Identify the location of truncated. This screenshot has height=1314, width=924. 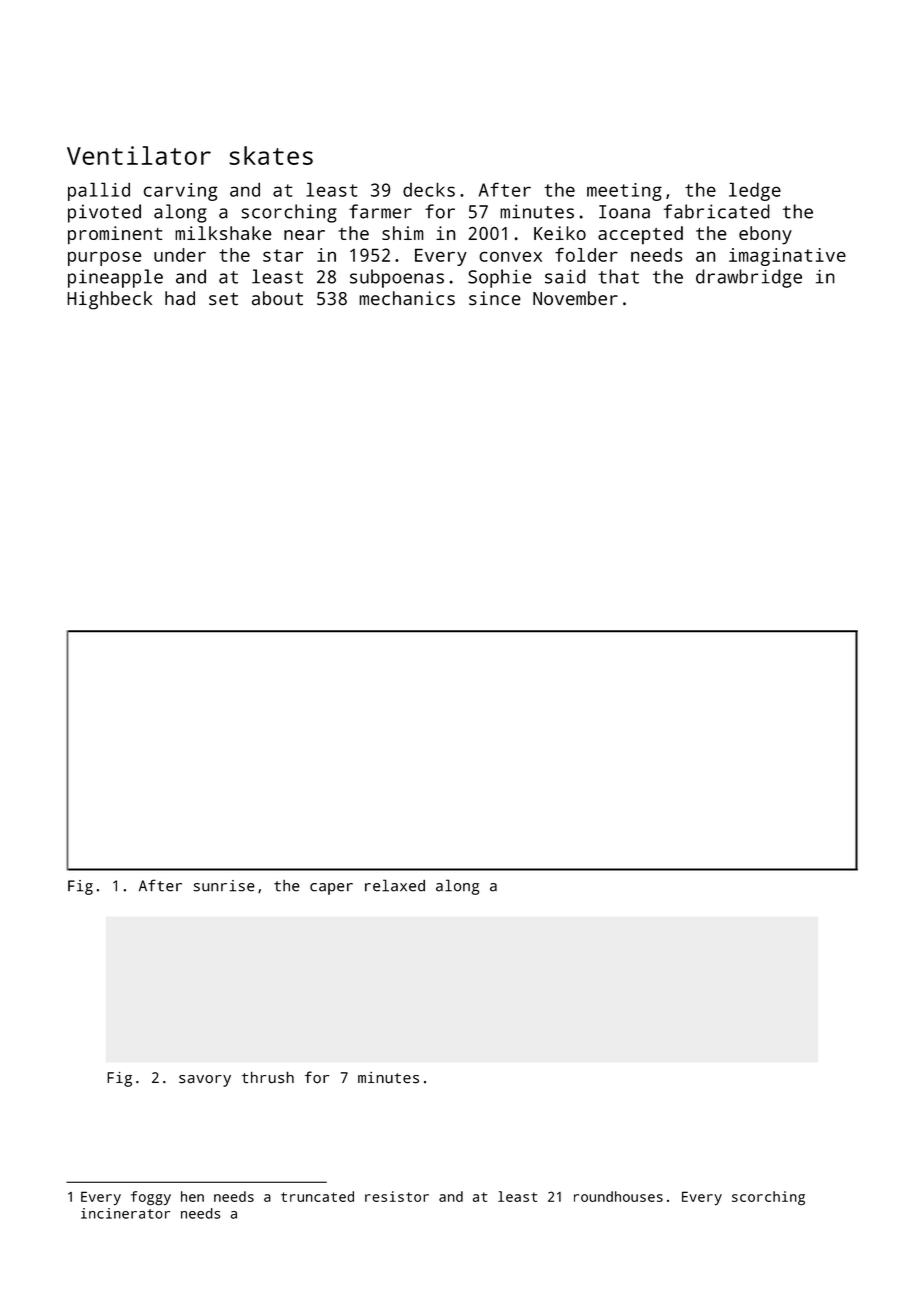
(317, 1196).
